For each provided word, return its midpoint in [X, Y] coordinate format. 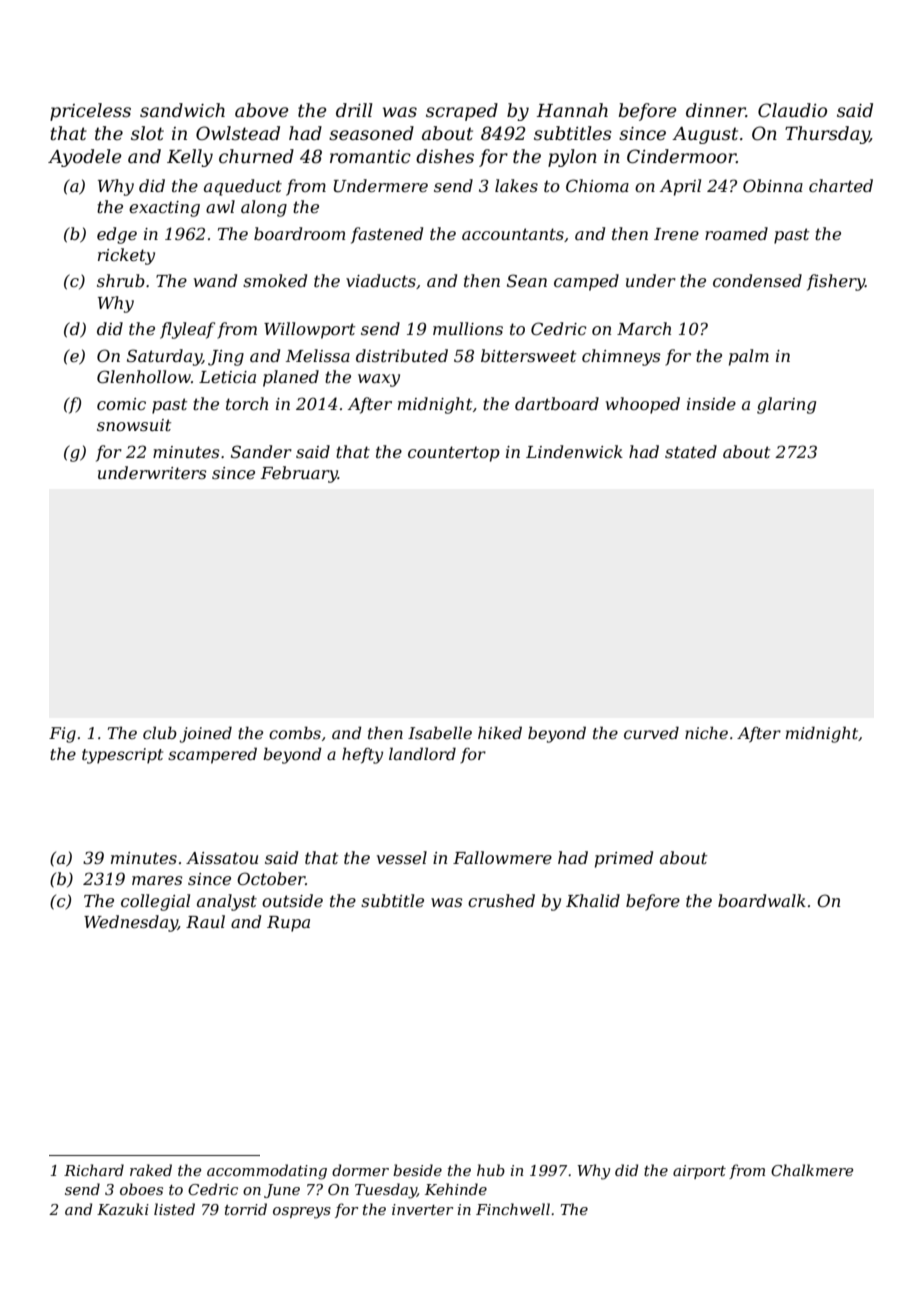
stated [691, 451]
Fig [62, 735]
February [299, 474]
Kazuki [123, 1209]
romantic [370, 156]
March [644, 328]
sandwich [182, 110]
